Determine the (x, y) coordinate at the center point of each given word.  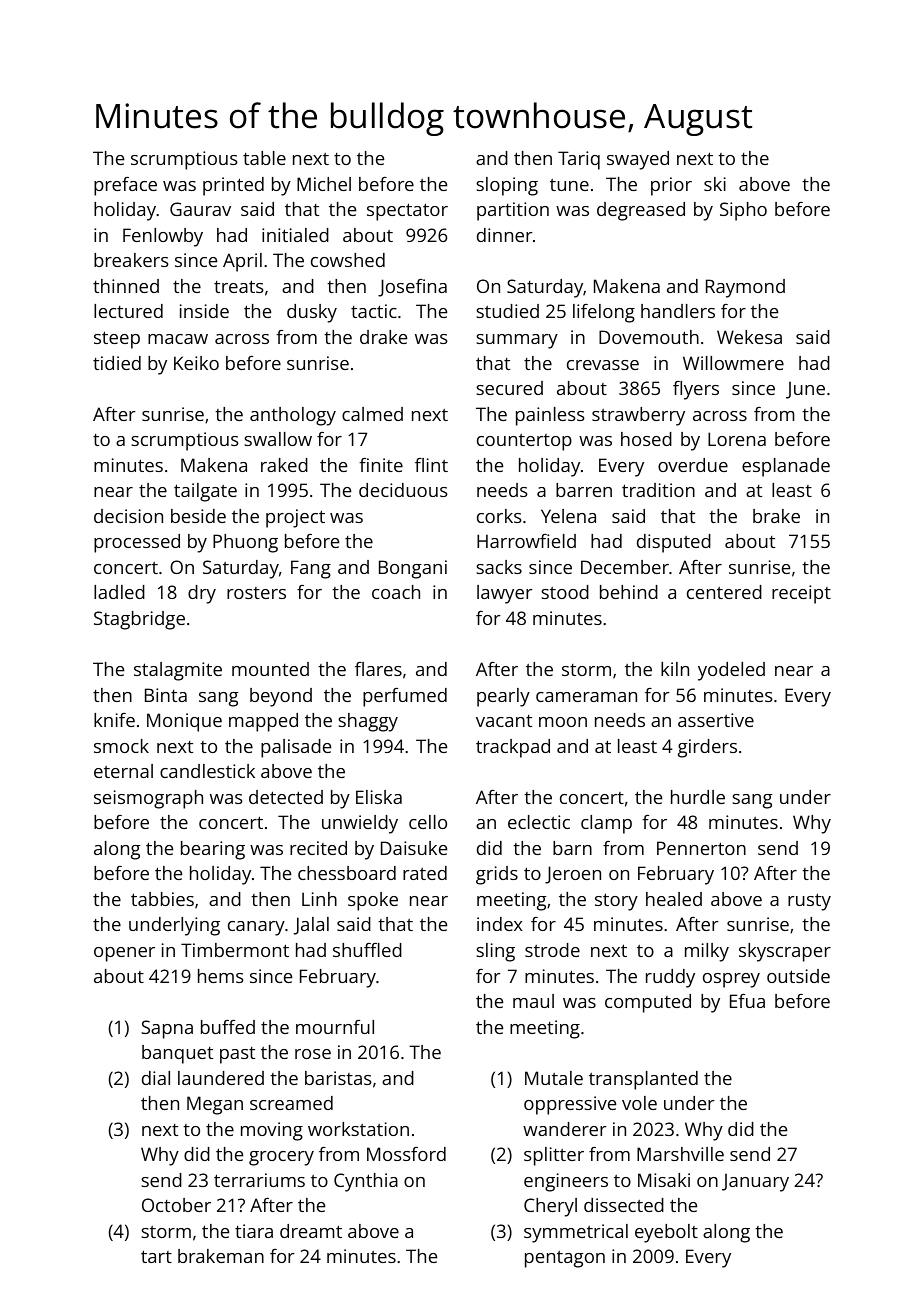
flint (431, 465)
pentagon (565, 1259)
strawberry (638, 416)
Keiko (196, 363)
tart (156, 1256)
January (755, 1183)
